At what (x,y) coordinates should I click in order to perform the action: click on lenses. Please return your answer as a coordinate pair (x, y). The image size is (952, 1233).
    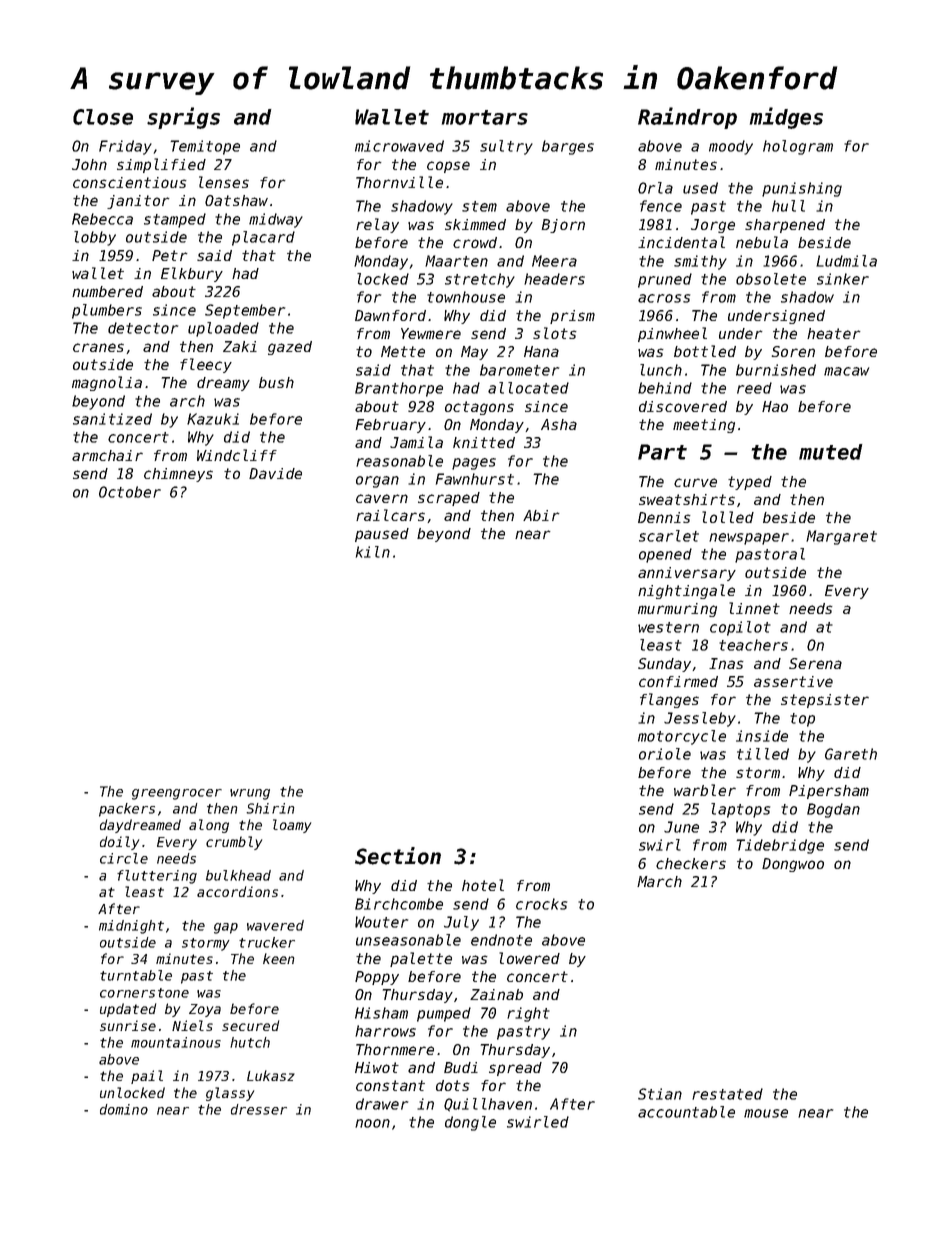
    Looking at the image, I should click on (224, 182).
